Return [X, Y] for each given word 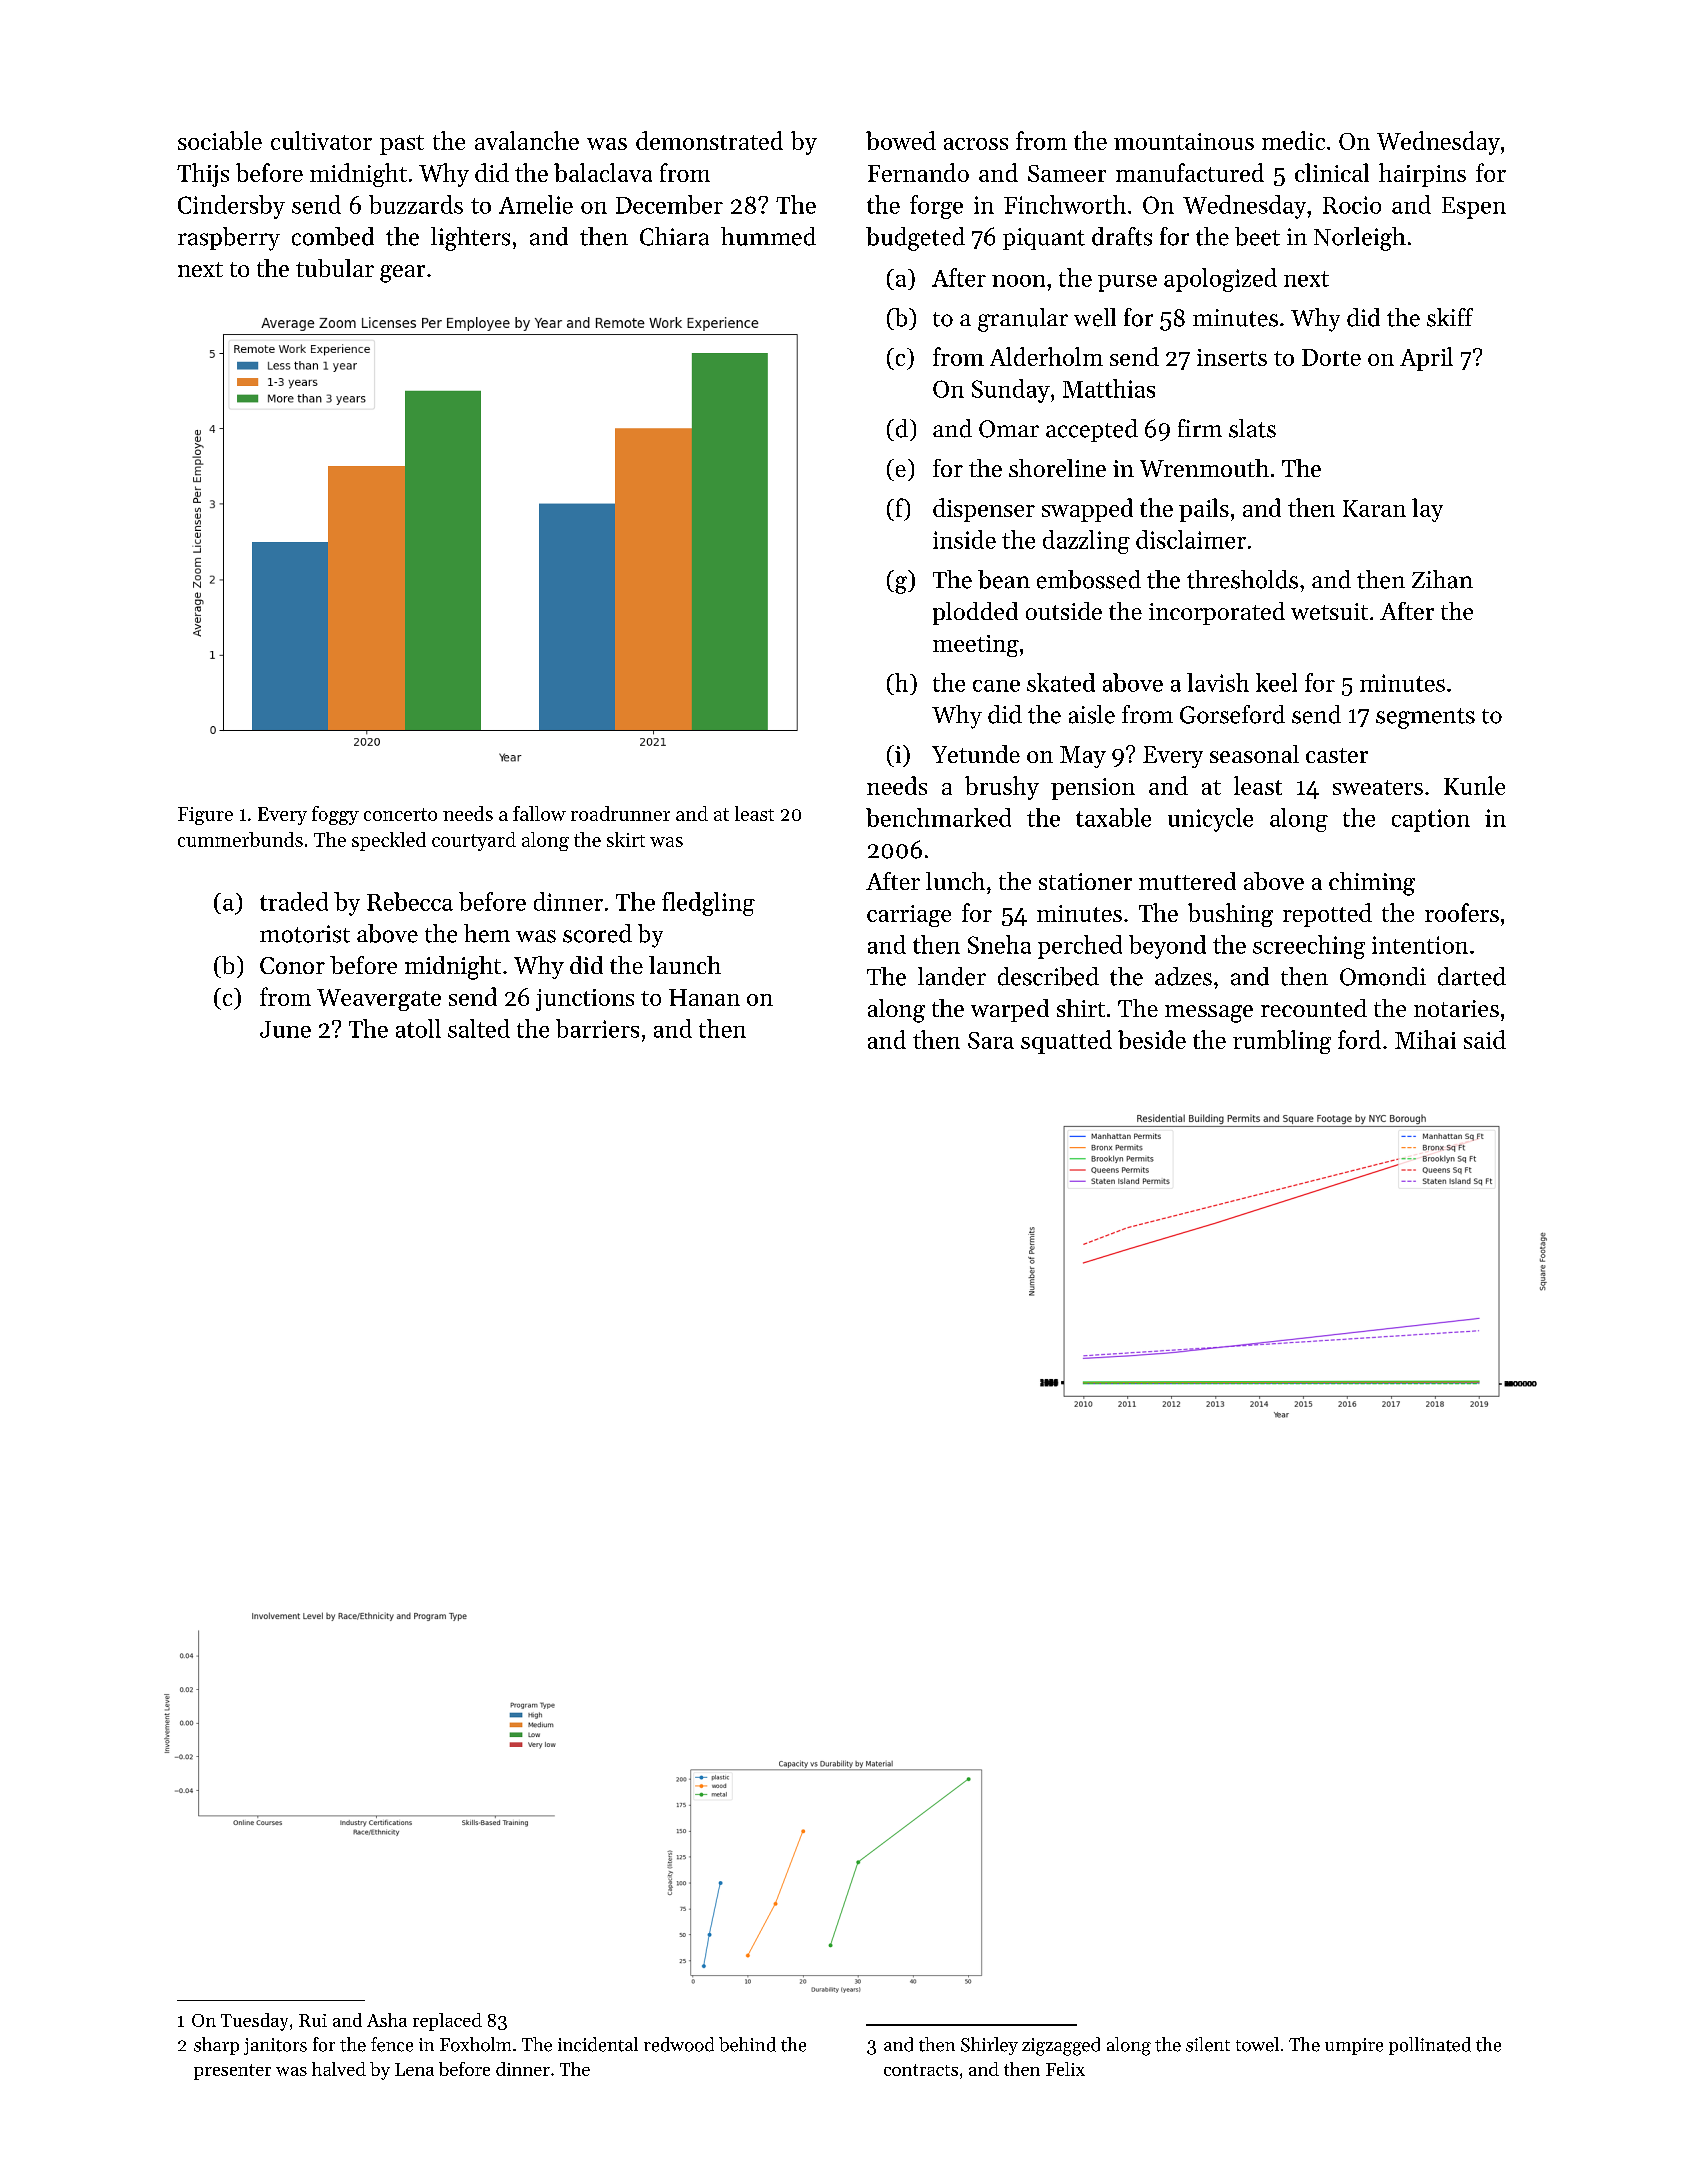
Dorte [1331, 357]
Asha [387, 2020]
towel [1257, 2044]
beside [1152, 1039]
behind [747, 2044]
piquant [1044, 239]
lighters [470, 239]
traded [294, 901]
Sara [991, 1040]
